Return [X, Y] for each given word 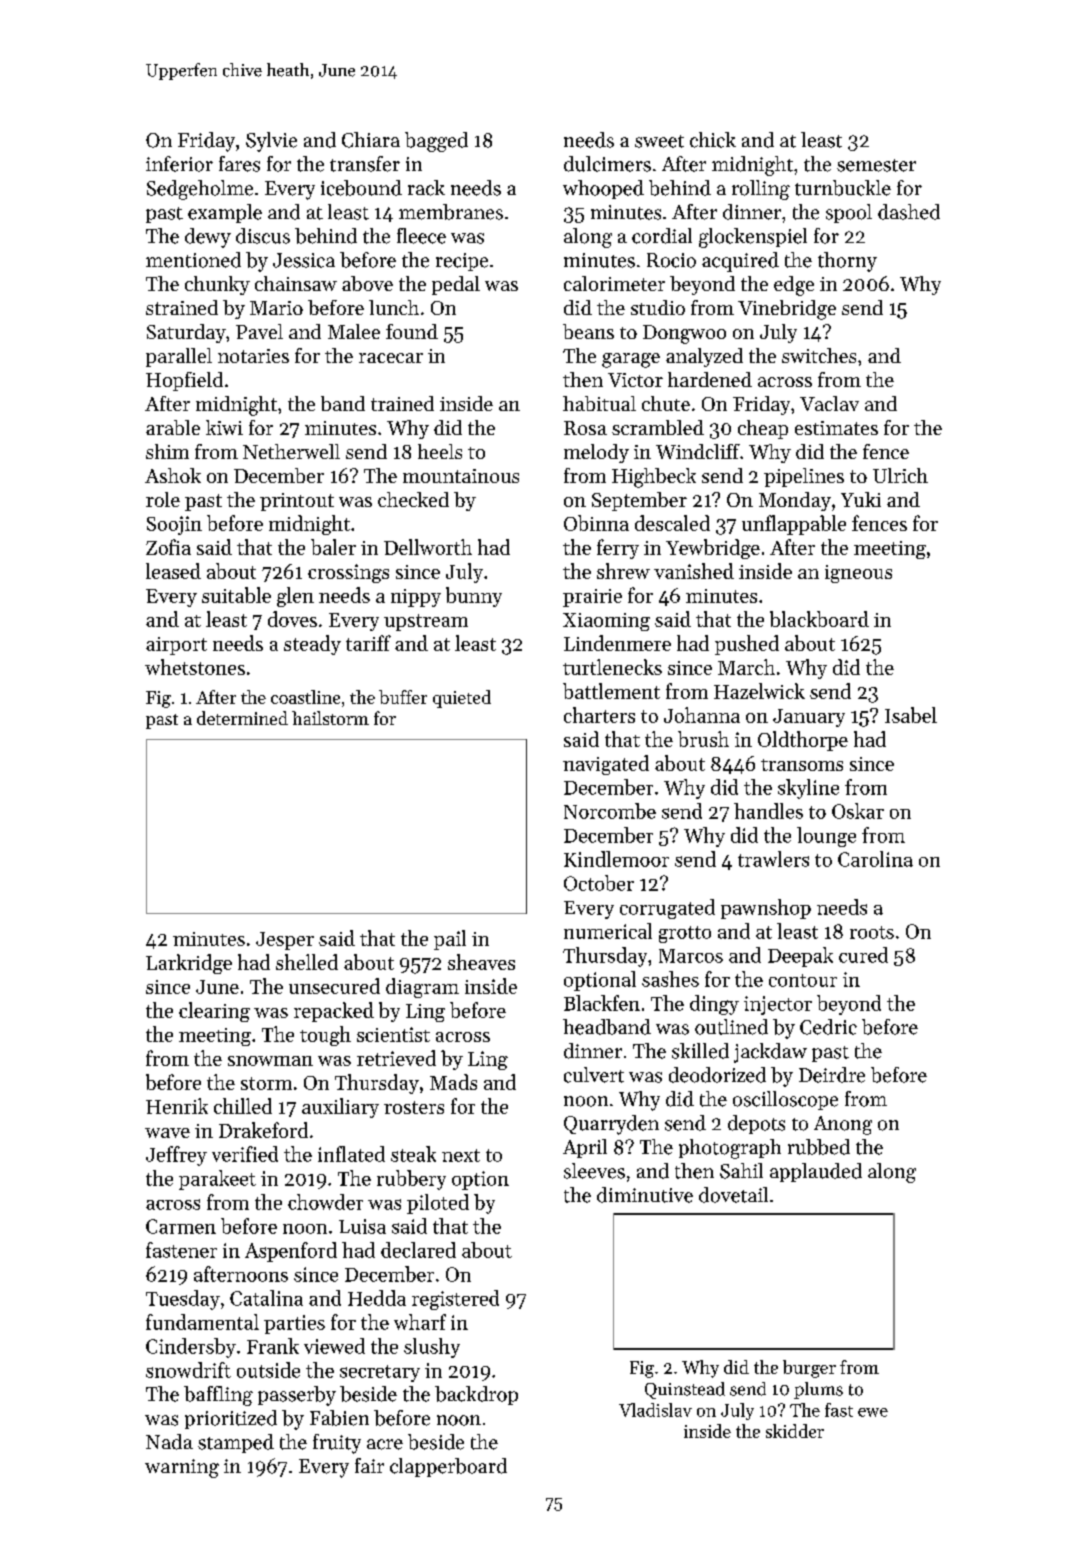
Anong [843, 1125]
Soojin [174, 525]
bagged [436, 142]
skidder [795, 1431]
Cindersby [191, 1348]
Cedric [828, 1027]
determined [242, 718]
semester [876, 165]
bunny [474, 597]
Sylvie [271, 142]
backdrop [476, 1395]
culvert [594, 1075]
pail [450, 940]
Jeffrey [176, 1156]
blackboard [819, 619]
